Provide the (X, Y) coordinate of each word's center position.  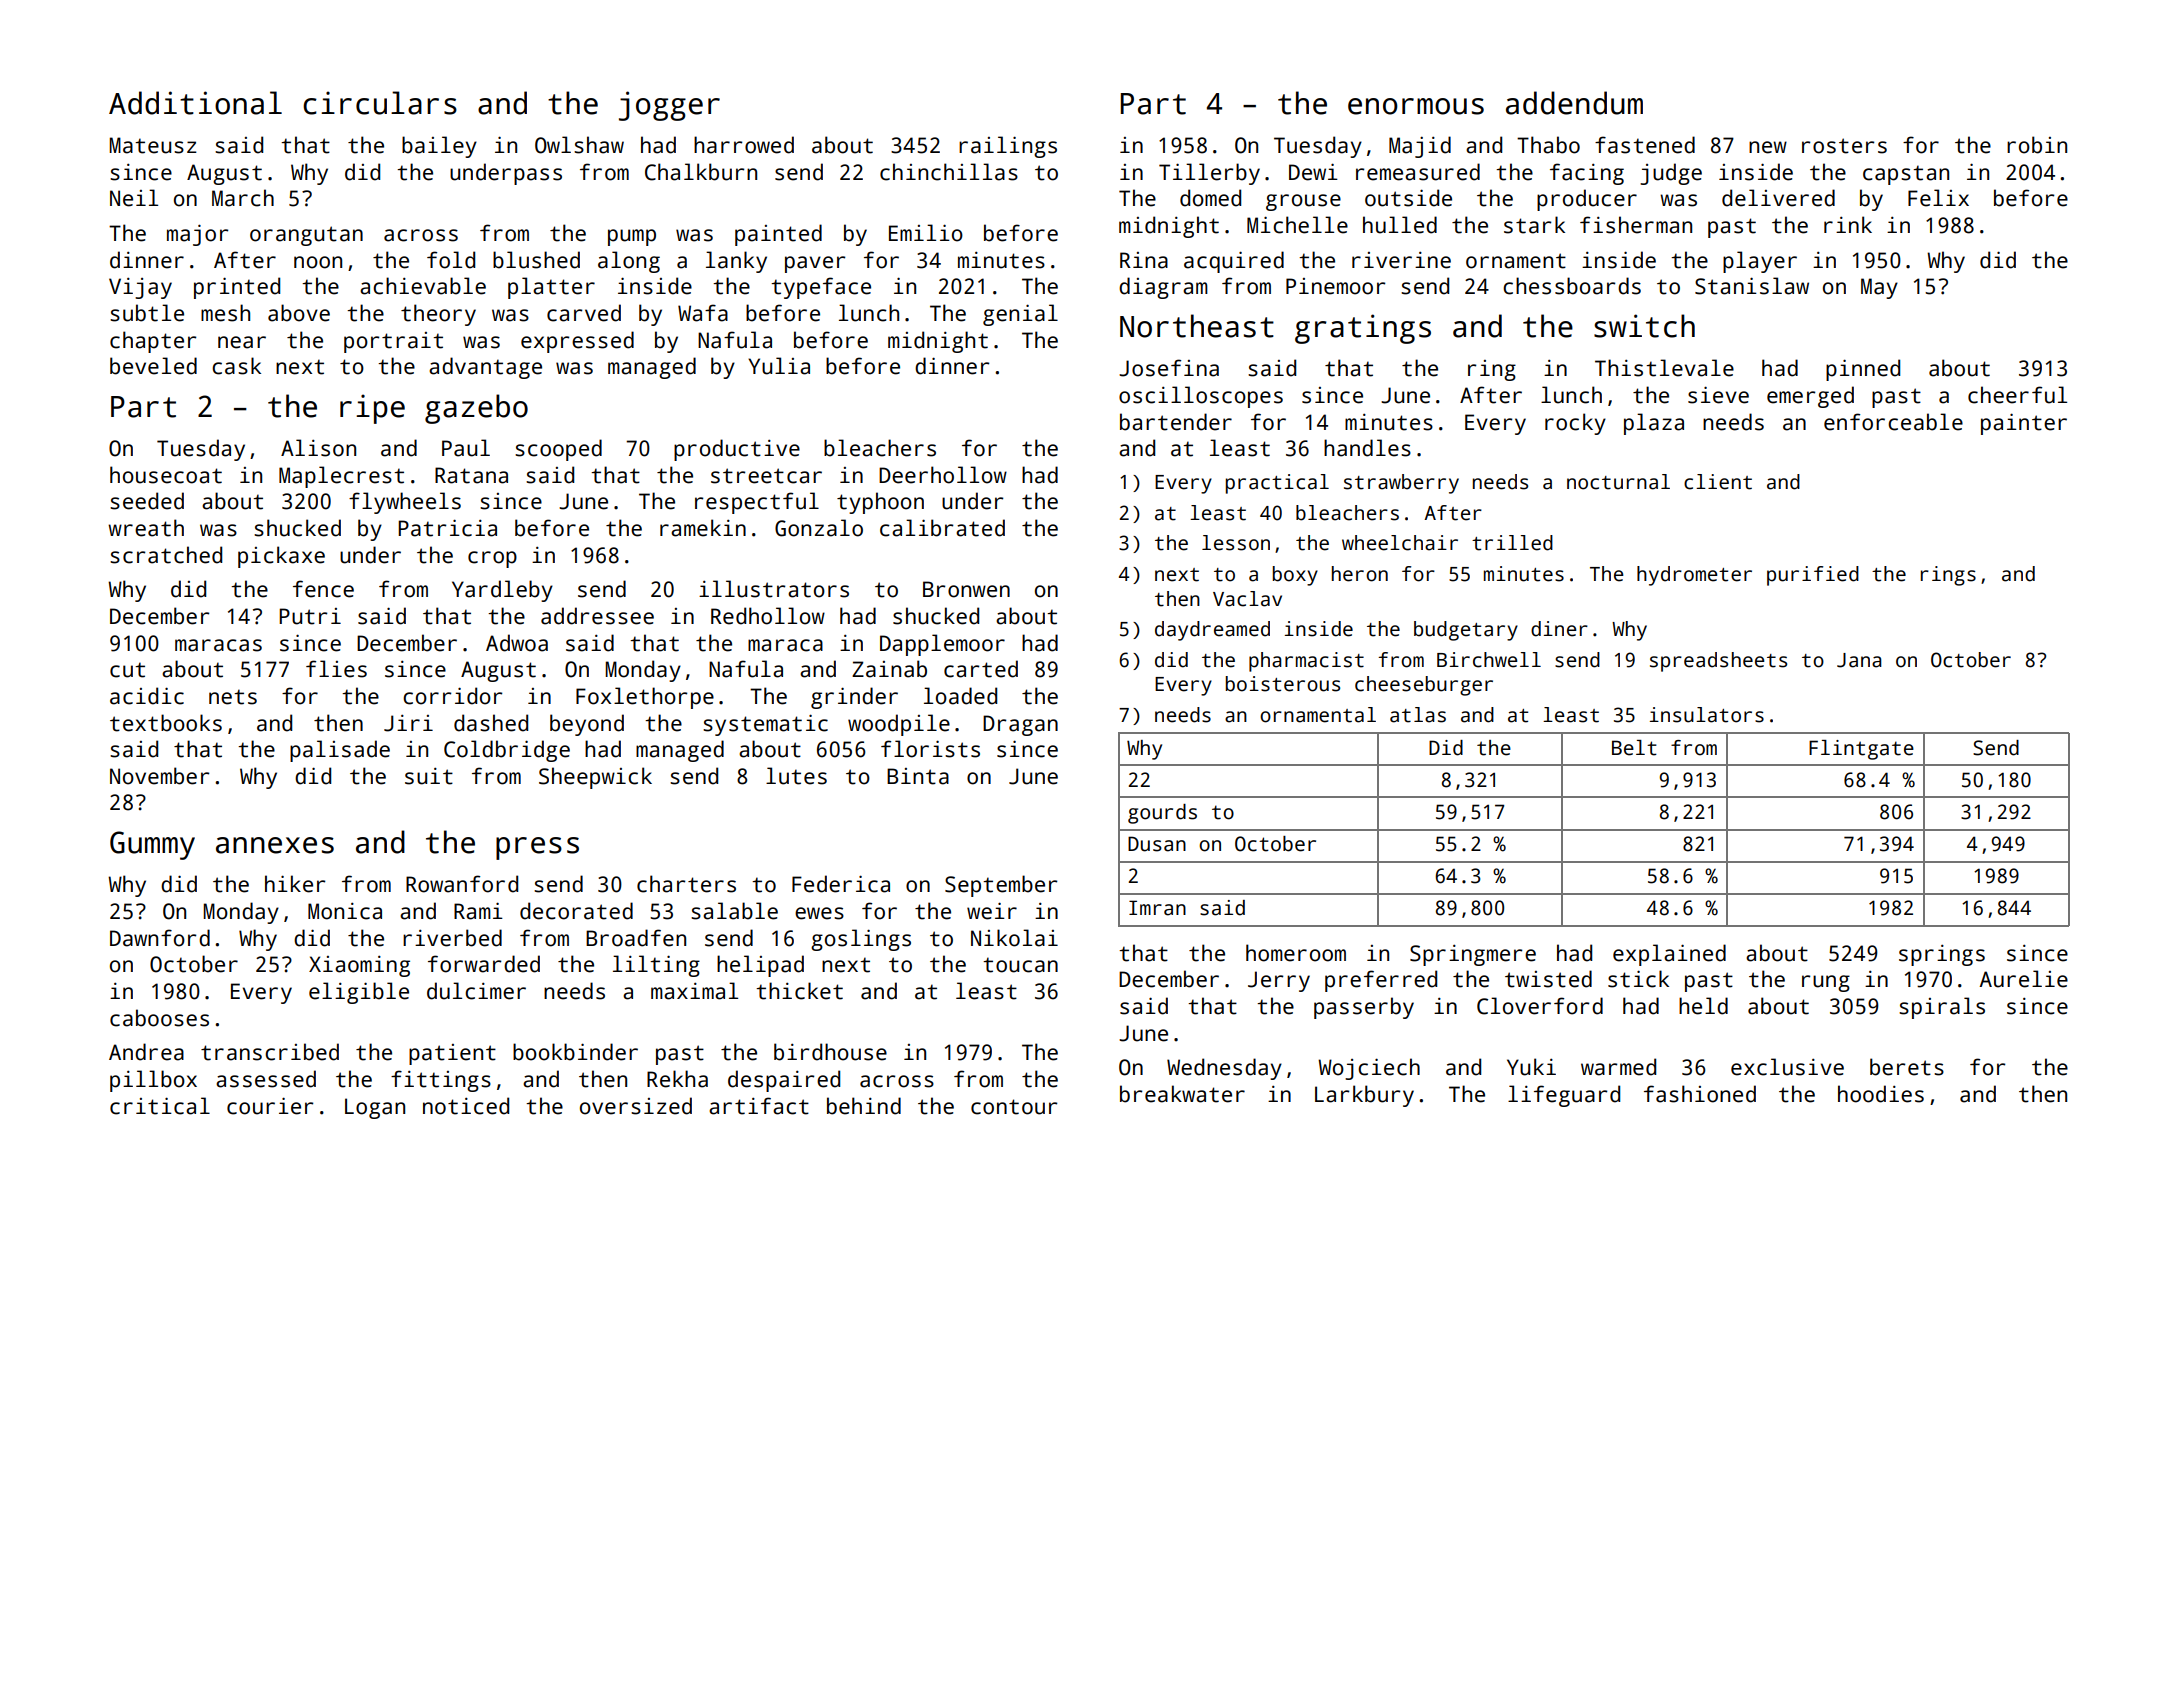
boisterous (1283, 684)
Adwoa (517, 643)
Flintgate (1861, 750)
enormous (1416, 106)
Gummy (152, 845)
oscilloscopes (1201, 397)
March (243, 198)
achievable (423, 286)
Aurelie (2024, 979)
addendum (1574, 103)
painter (2024, 424)
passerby (1364, 1008)
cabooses (159, 1018)
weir (992, 911)
